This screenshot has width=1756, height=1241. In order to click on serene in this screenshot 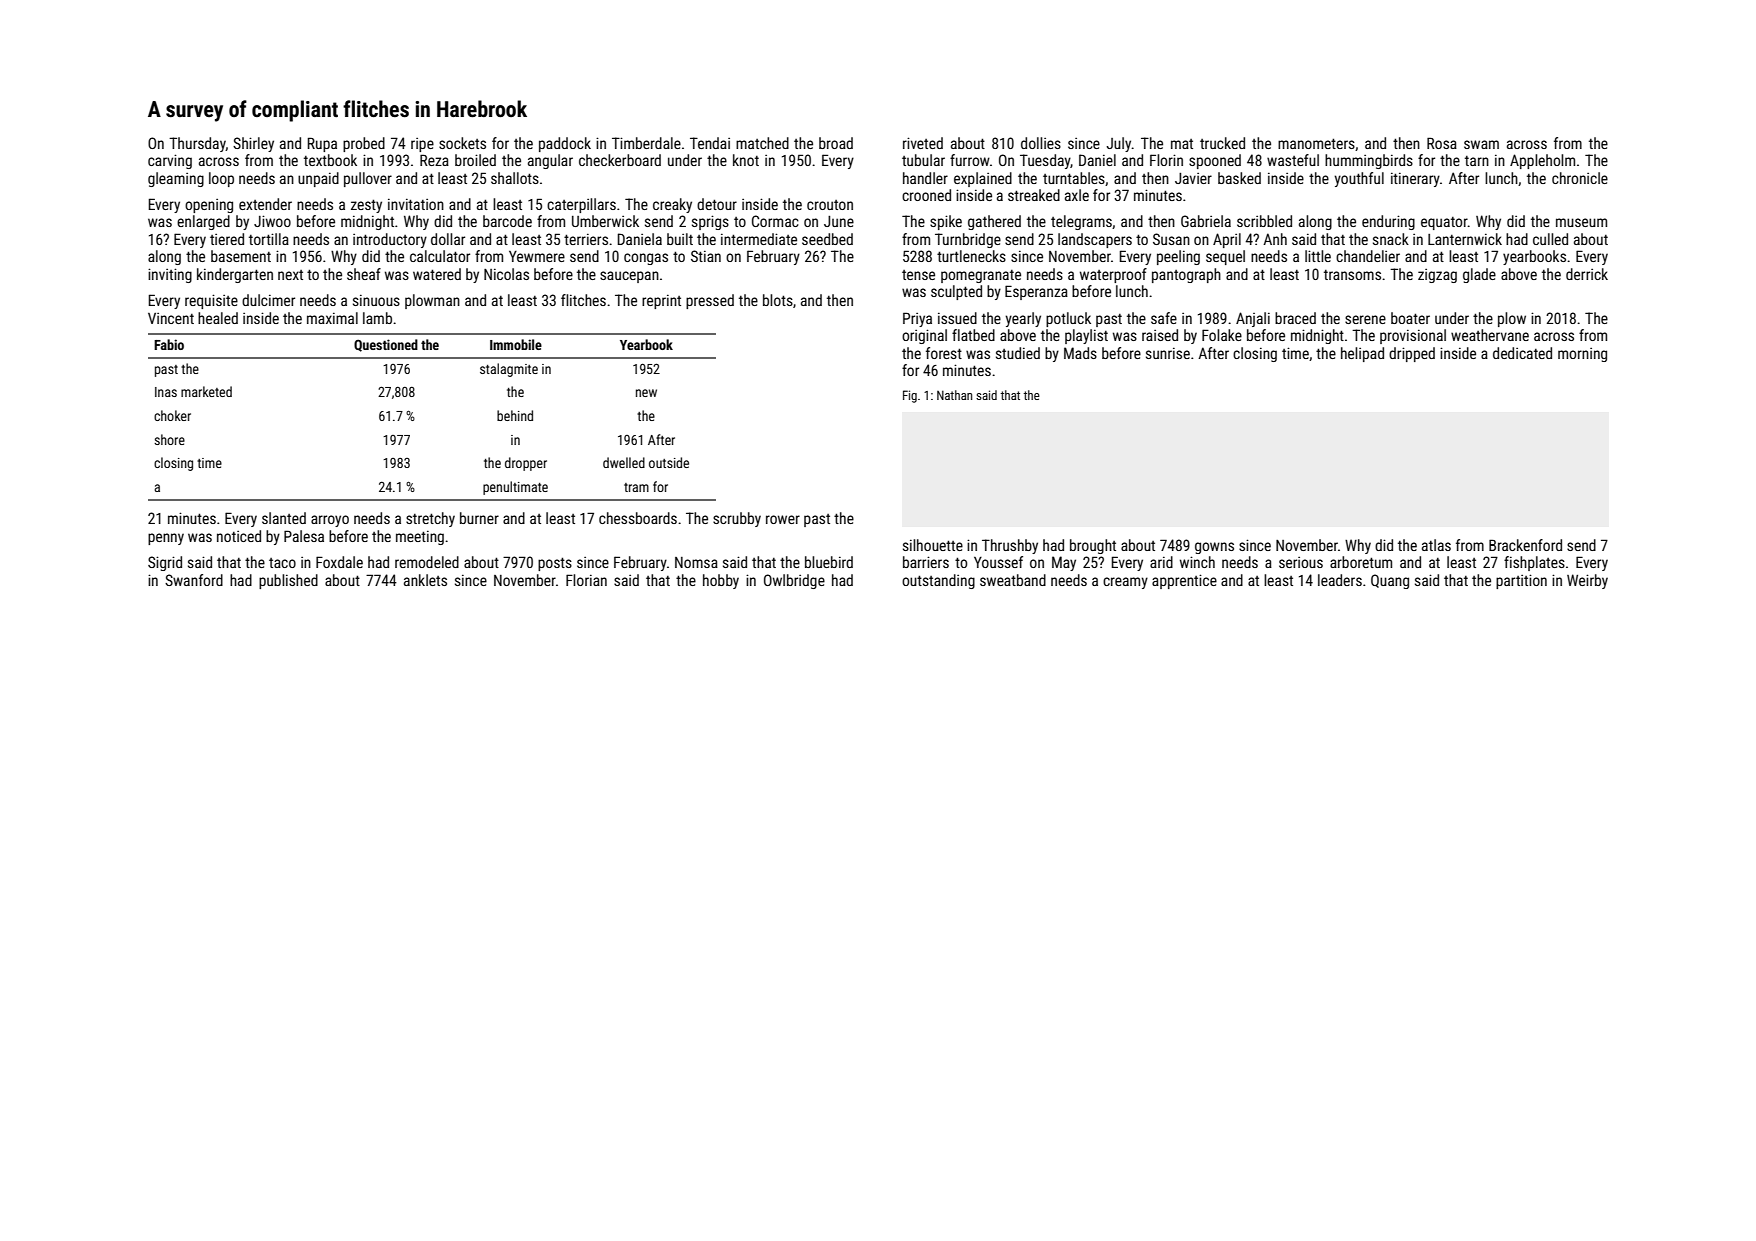, I will do `click(1365, 319)`.
